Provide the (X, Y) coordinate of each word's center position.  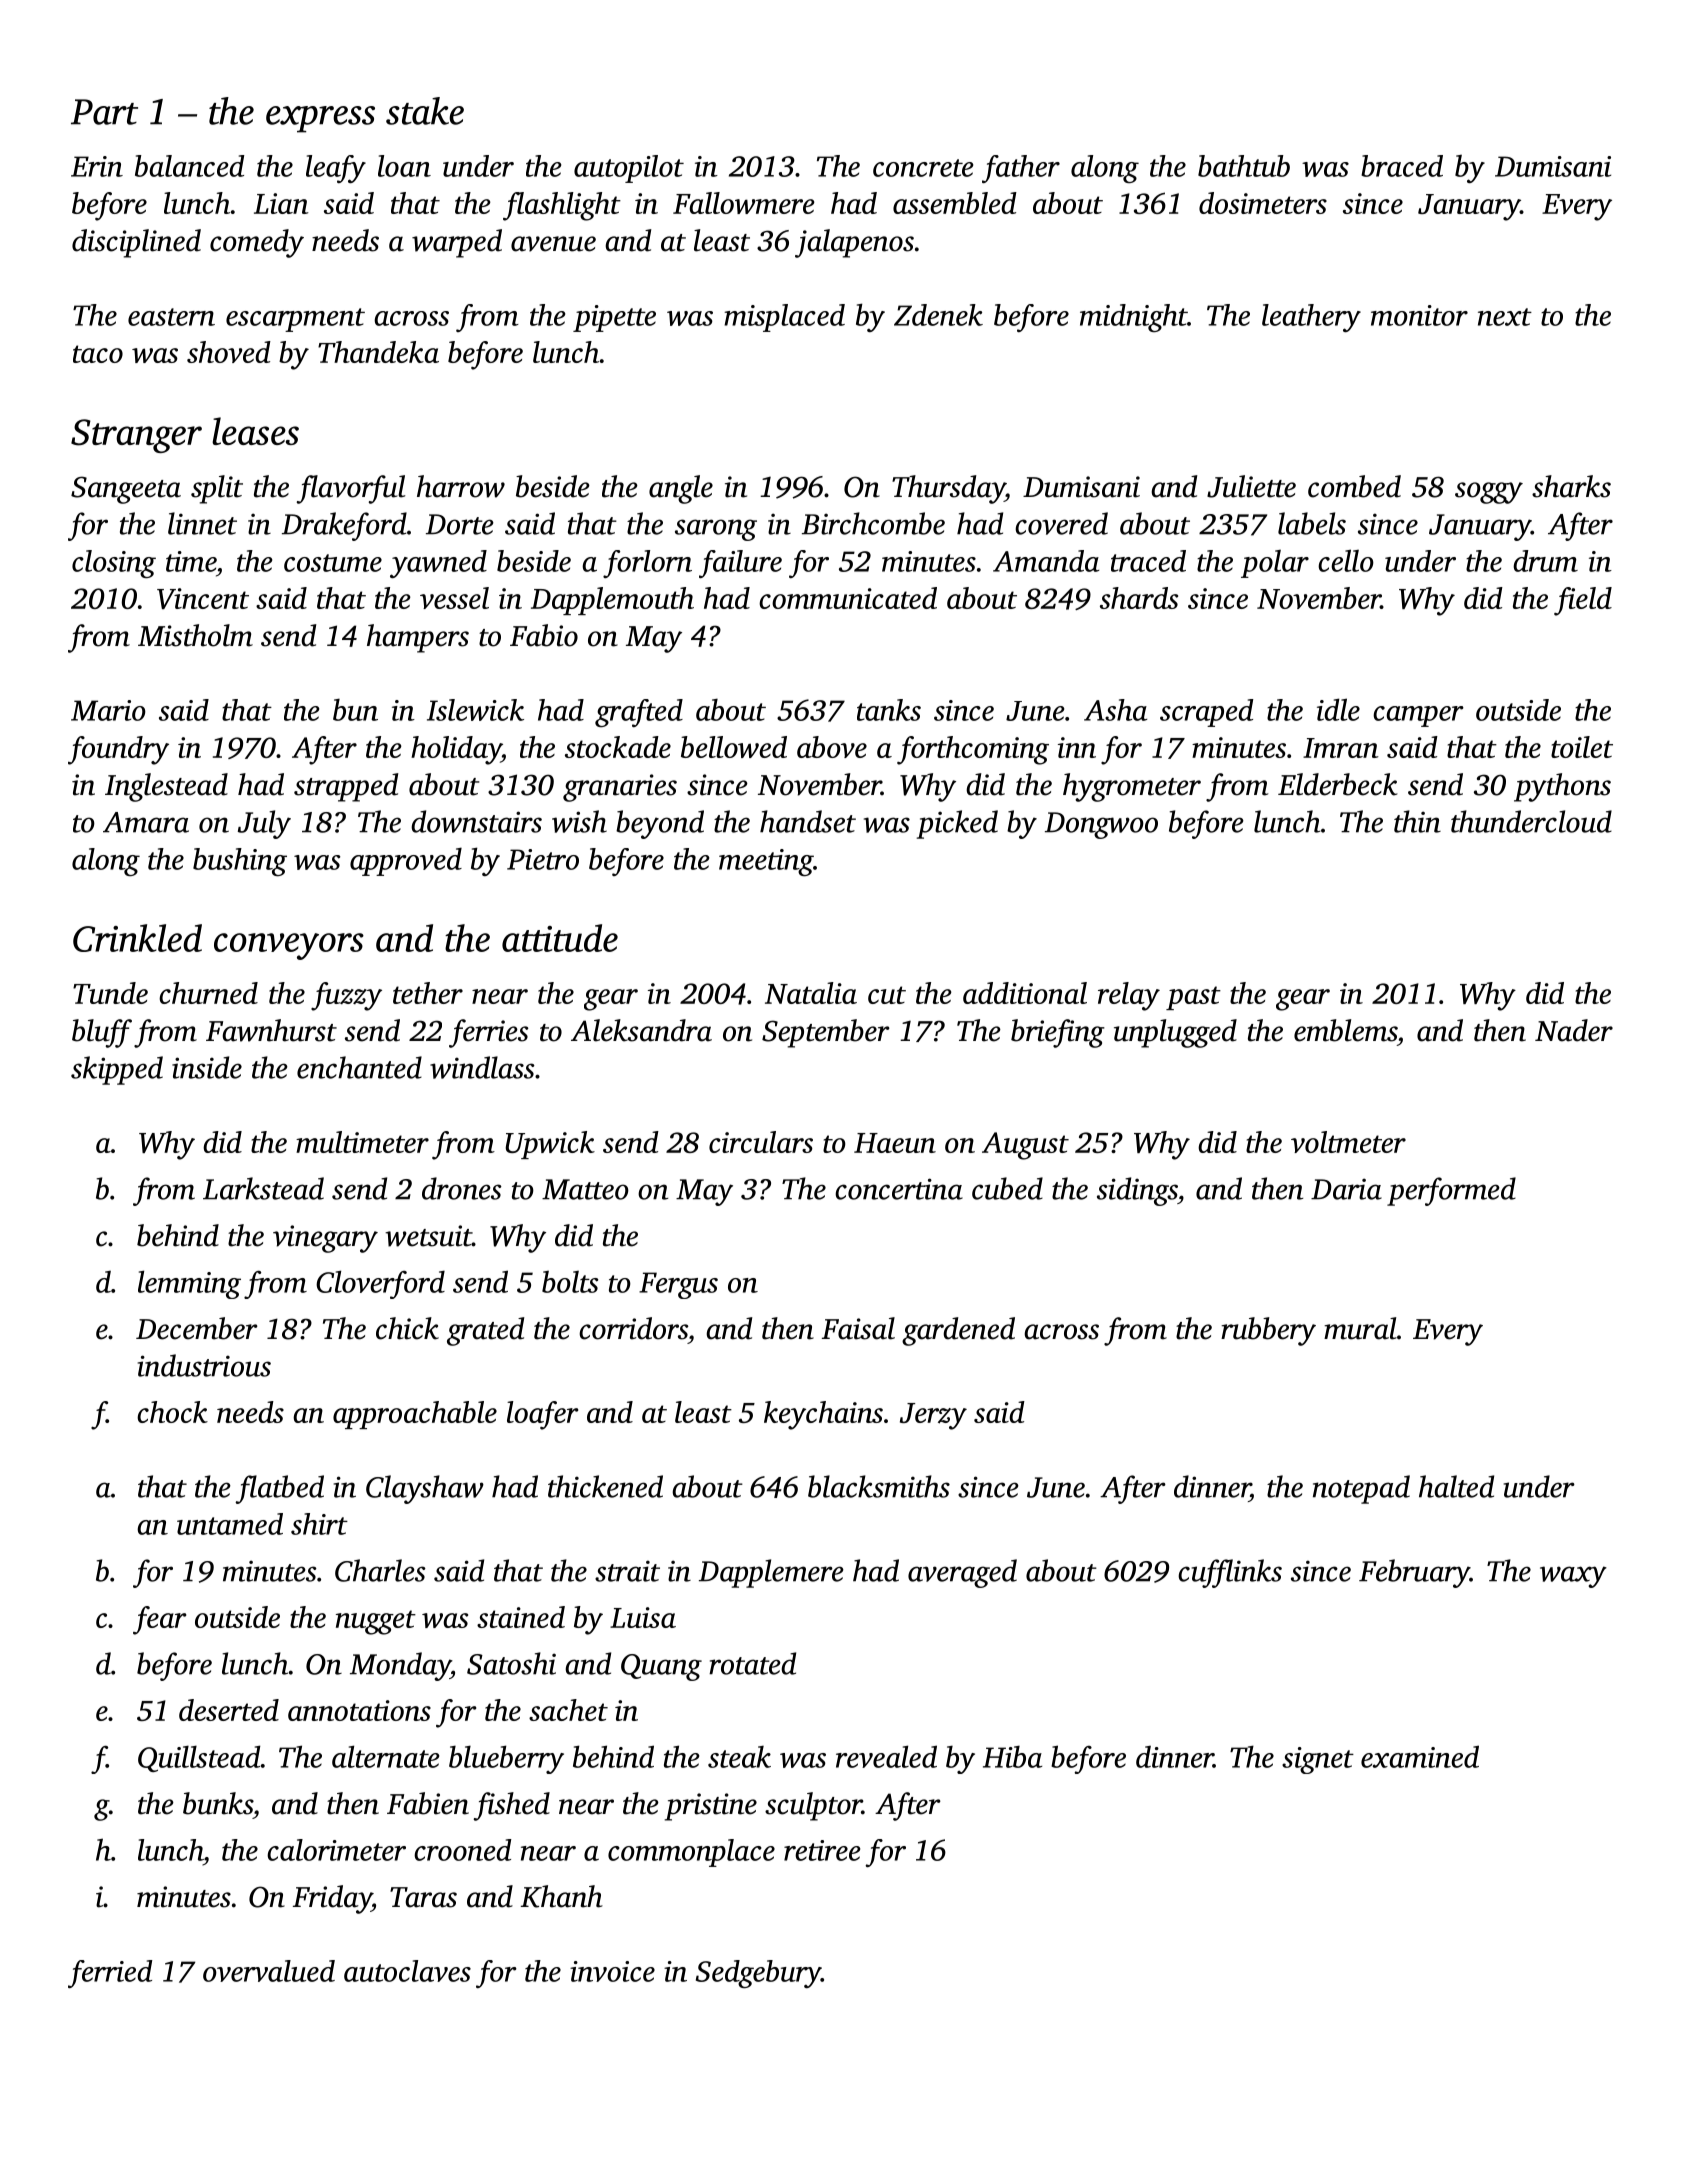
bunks (218, 1803)
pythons (1562, 787)
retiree (822, 1850)
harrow (461, 486)
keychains (823, 1415)
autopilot (629, 169)
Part (104, 112)
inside (207, 1067)
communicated (848, 598)
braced (1402, 166)
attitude (560, 938)
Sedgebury (758, 1974)
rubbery (1268, 1331)
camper (1418, 716)
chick (407, 1328)
